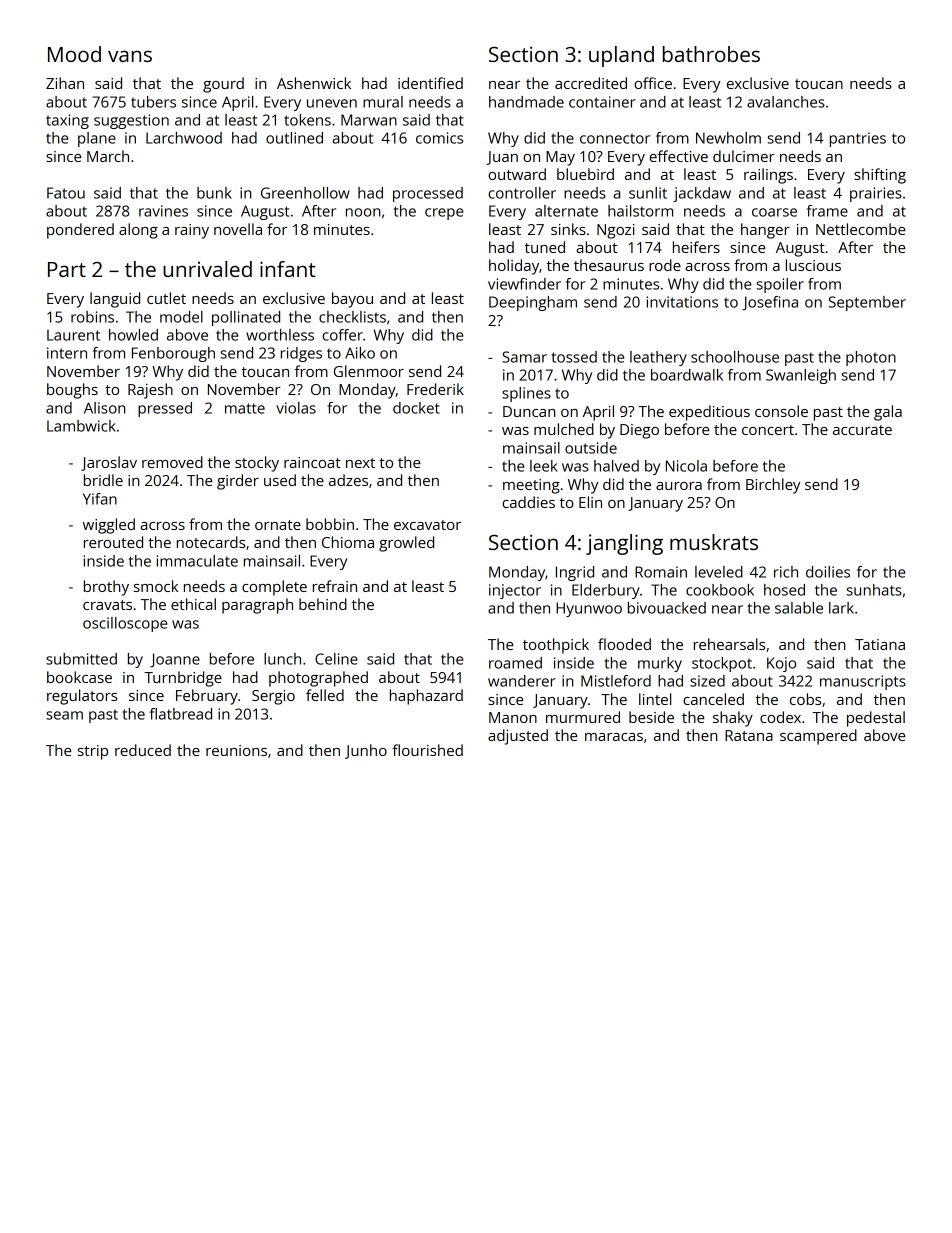  I want to click on dulcimer, so click(744, 156).
